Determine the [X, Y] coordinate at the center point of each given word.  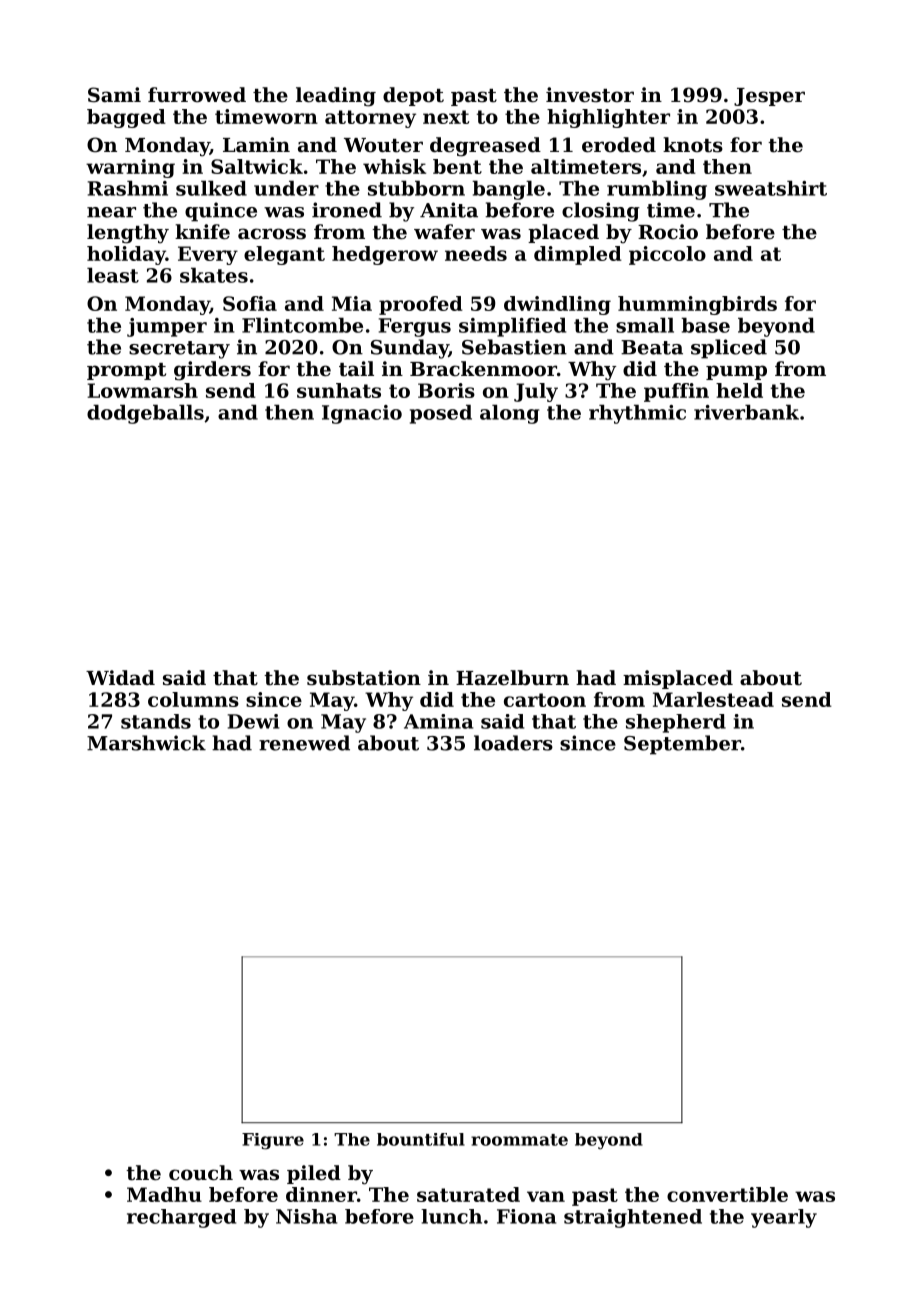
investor [590, 95]
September [682, 745]
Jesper [769, 97]
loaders [513, 743]
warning [130, 168]
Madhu [164, 1194]
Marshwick [146, 743]
